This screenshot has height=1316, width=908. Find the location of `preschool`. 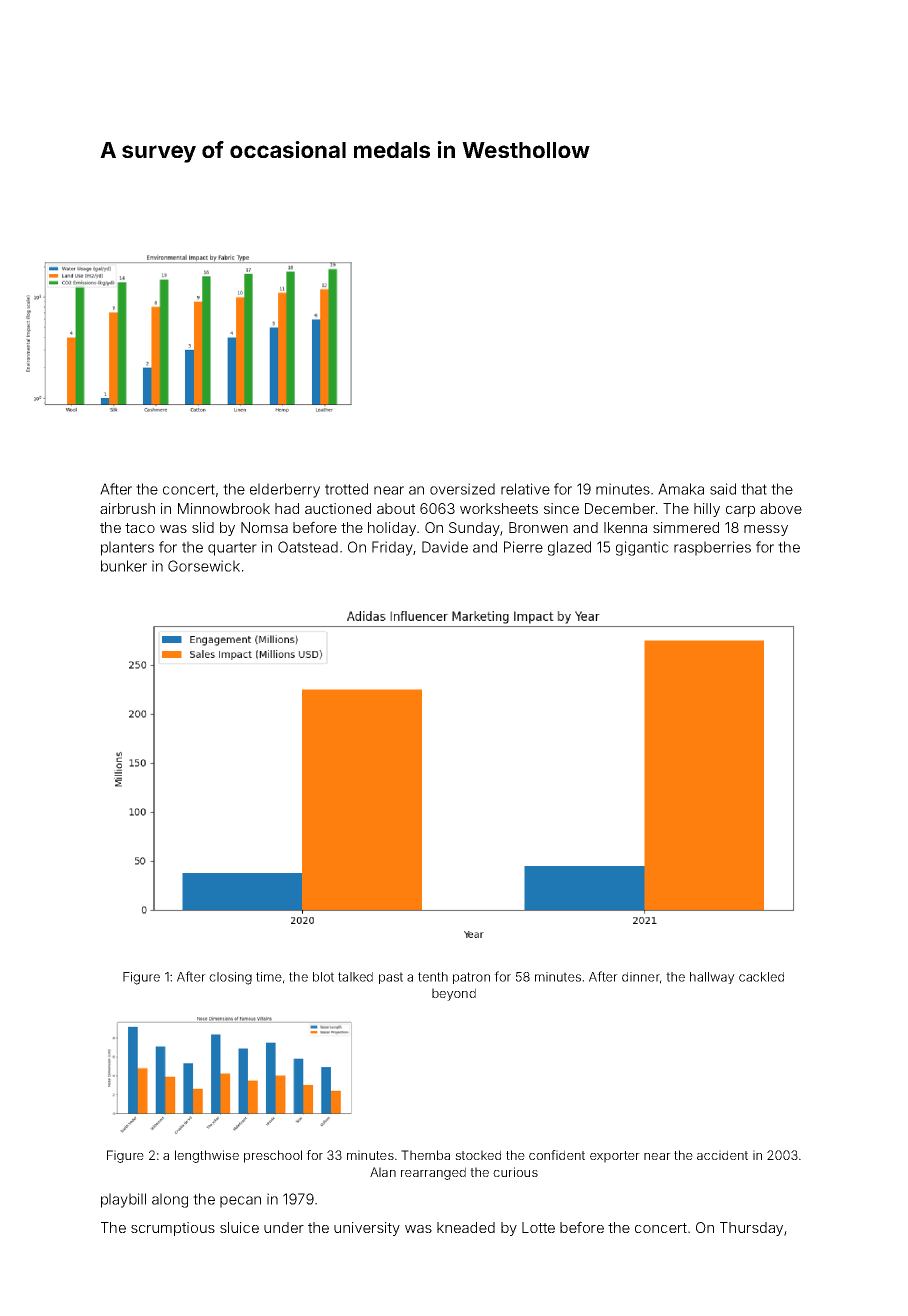

preschool is located at coordinates (273, 1156).
